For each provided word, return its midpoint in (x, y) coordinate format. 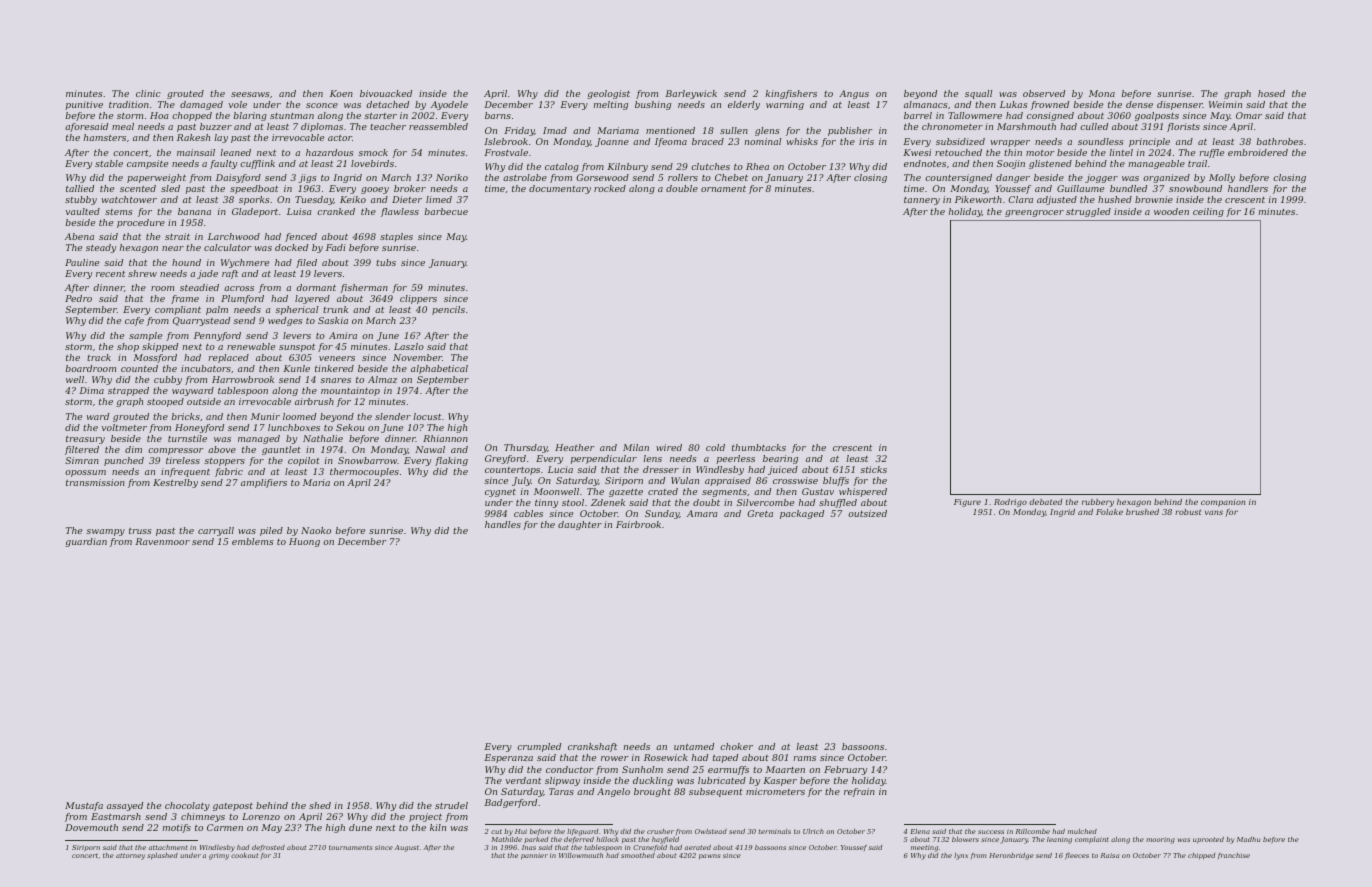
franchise (1234, 856)
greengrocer (1034, 213)
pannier (534, 856)
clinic (148, 93)
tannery (922, 201)
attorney (130, 856)
